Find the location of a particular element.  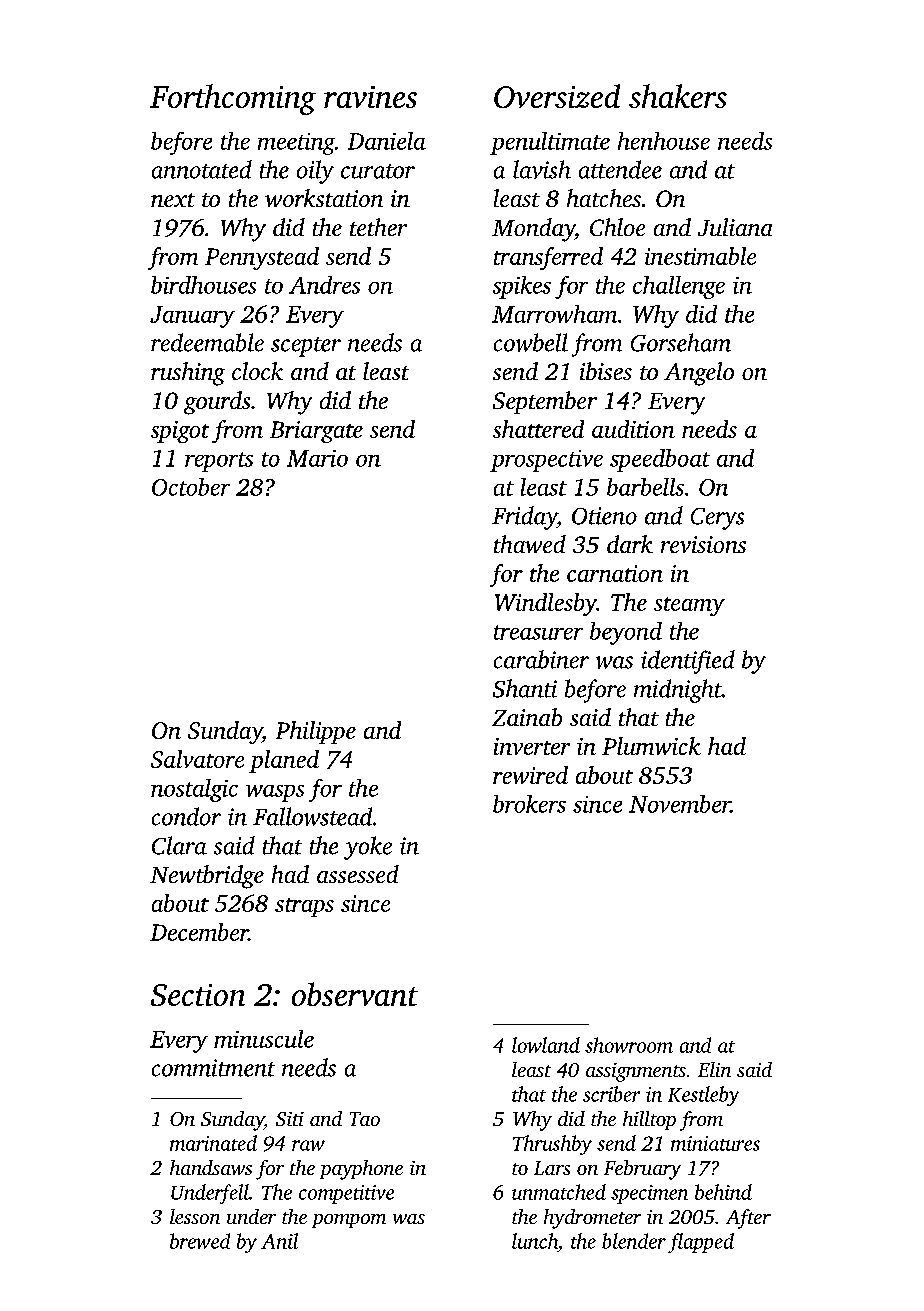

Forthcoming is located at coordinates (233, 99).
